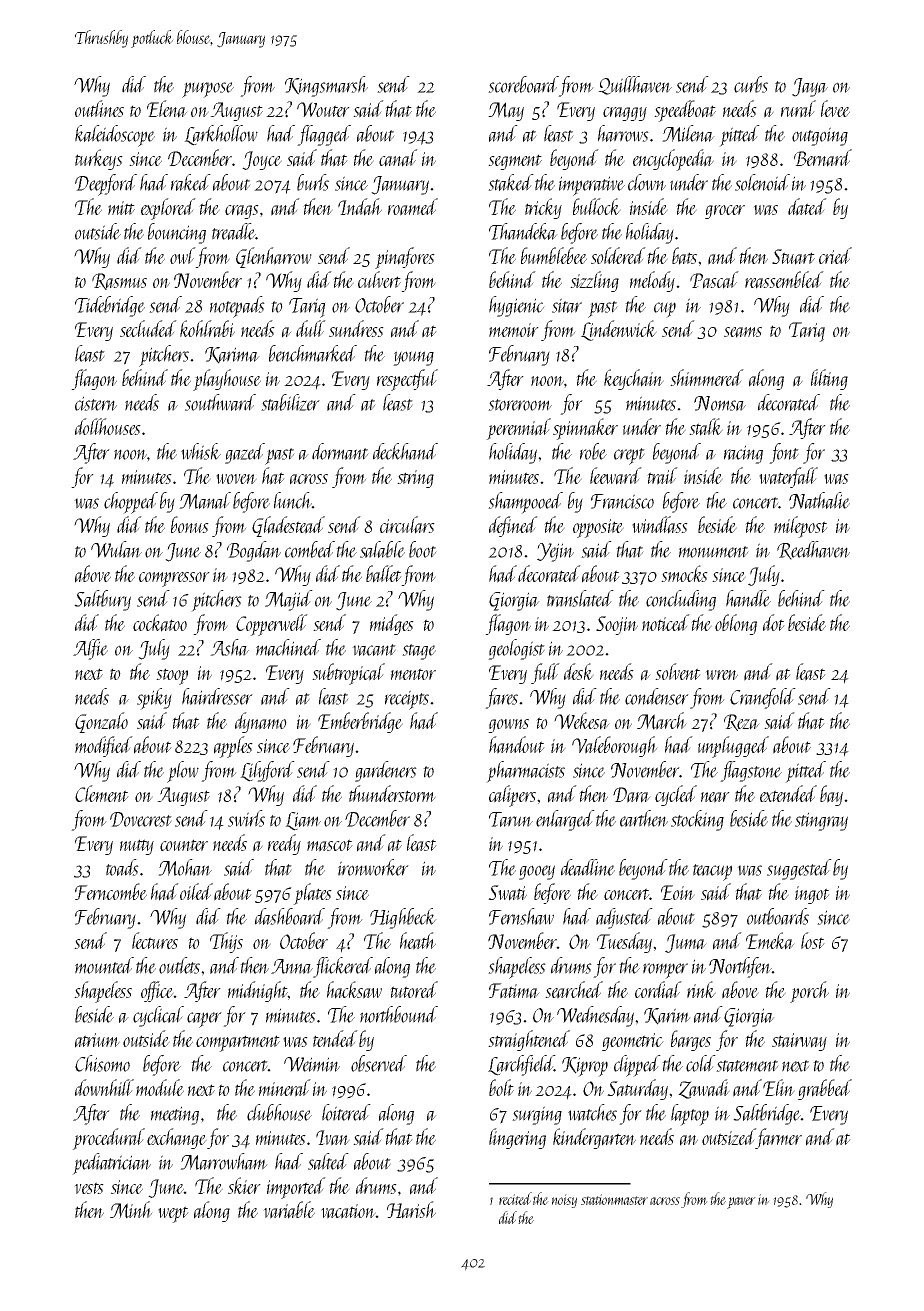 The image size is (924, 1311). I want to click on atrium, so click(97, 1040).
